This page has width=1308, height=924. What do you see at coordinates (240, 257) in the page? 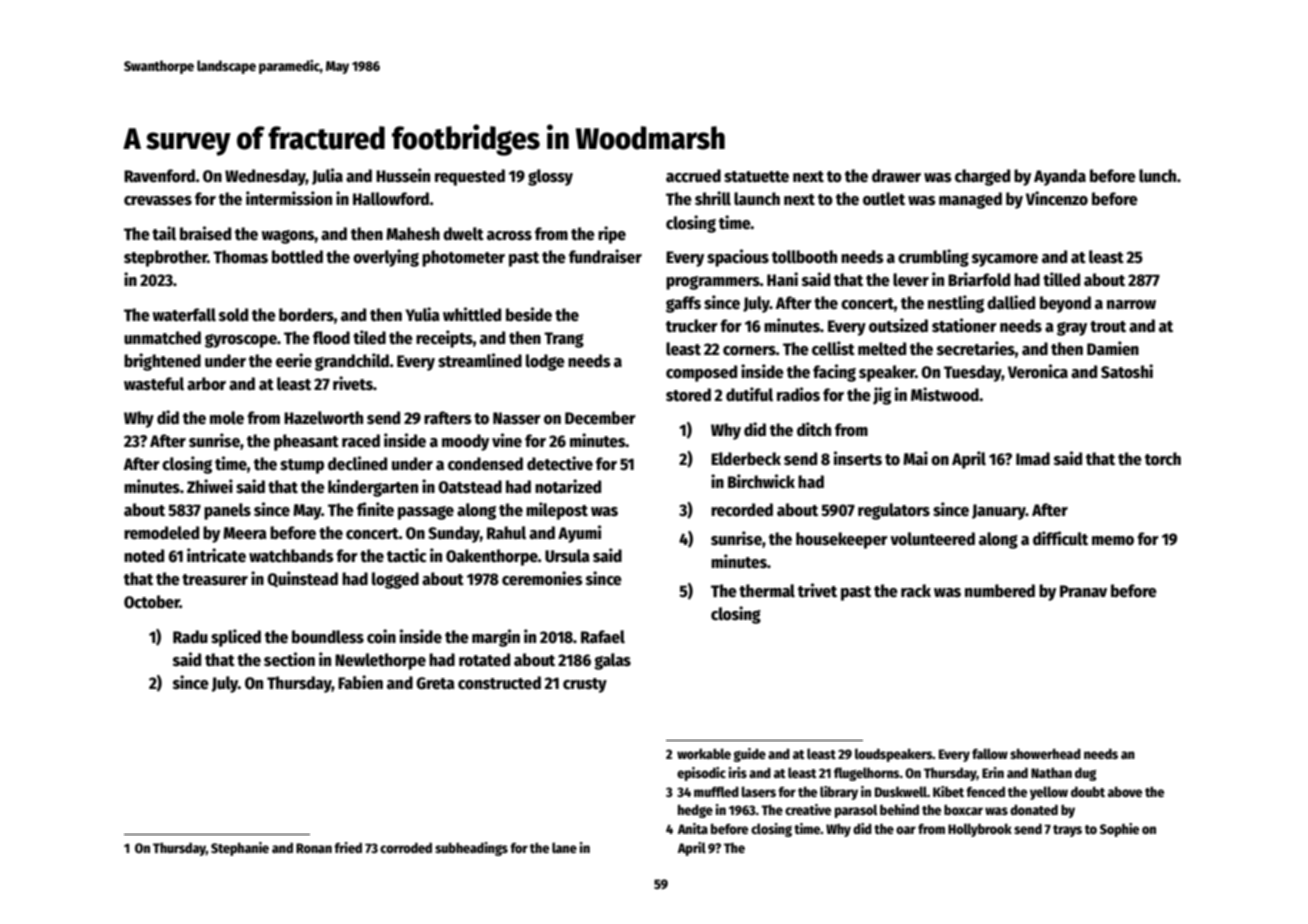
I see `Thomas` at bounding box center [240, 257].
